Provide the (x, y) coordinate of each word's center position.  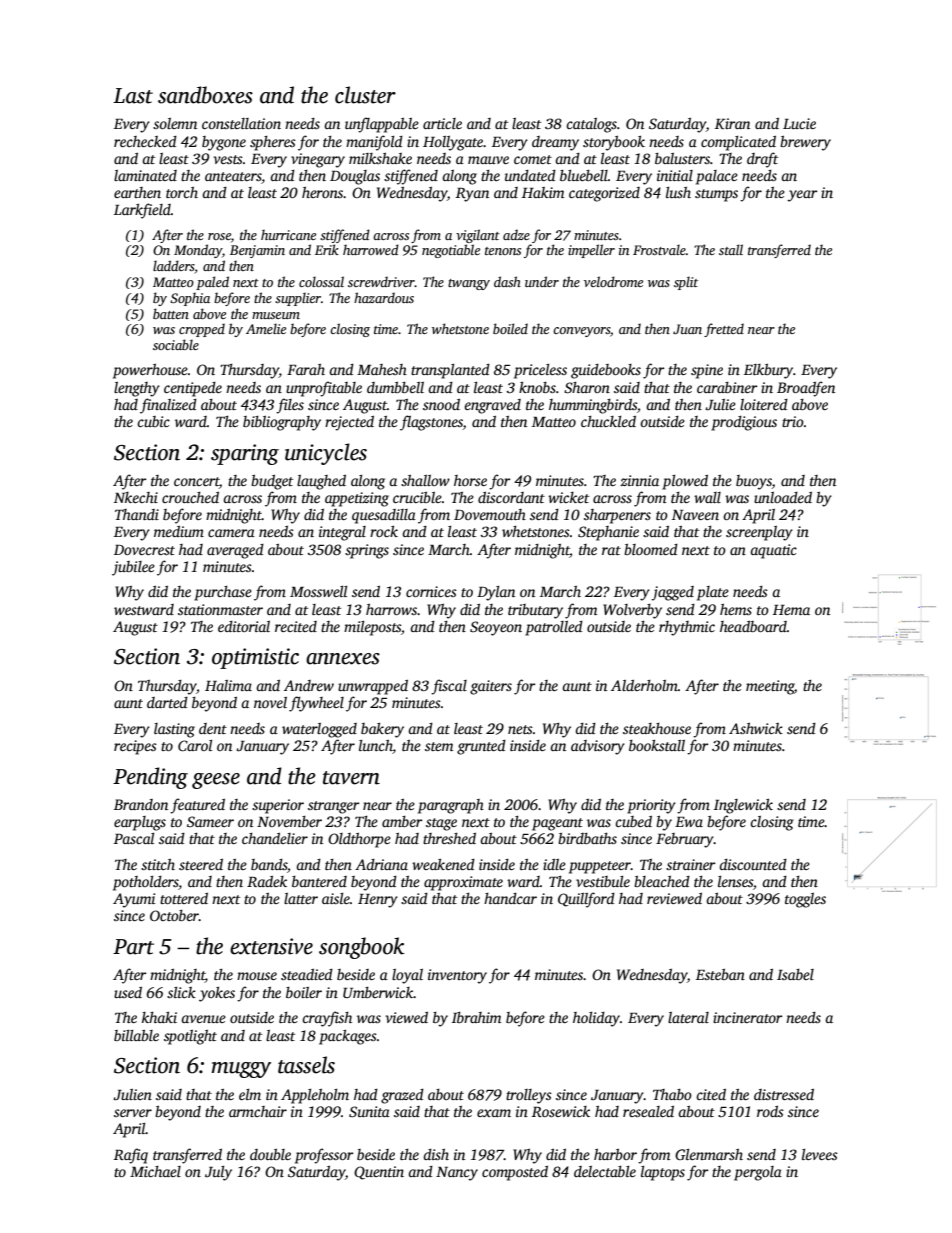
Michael (155, 1171)
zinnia (639, 480)
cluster (365, 95)
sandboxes (205, 95)
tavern (351, 778)
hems (736, 609)
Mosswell (318, 591)
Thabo (672, 1094)
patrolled (554, 628)
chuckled (608, 421)
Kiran (732, 123)
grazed (402, 1096)
